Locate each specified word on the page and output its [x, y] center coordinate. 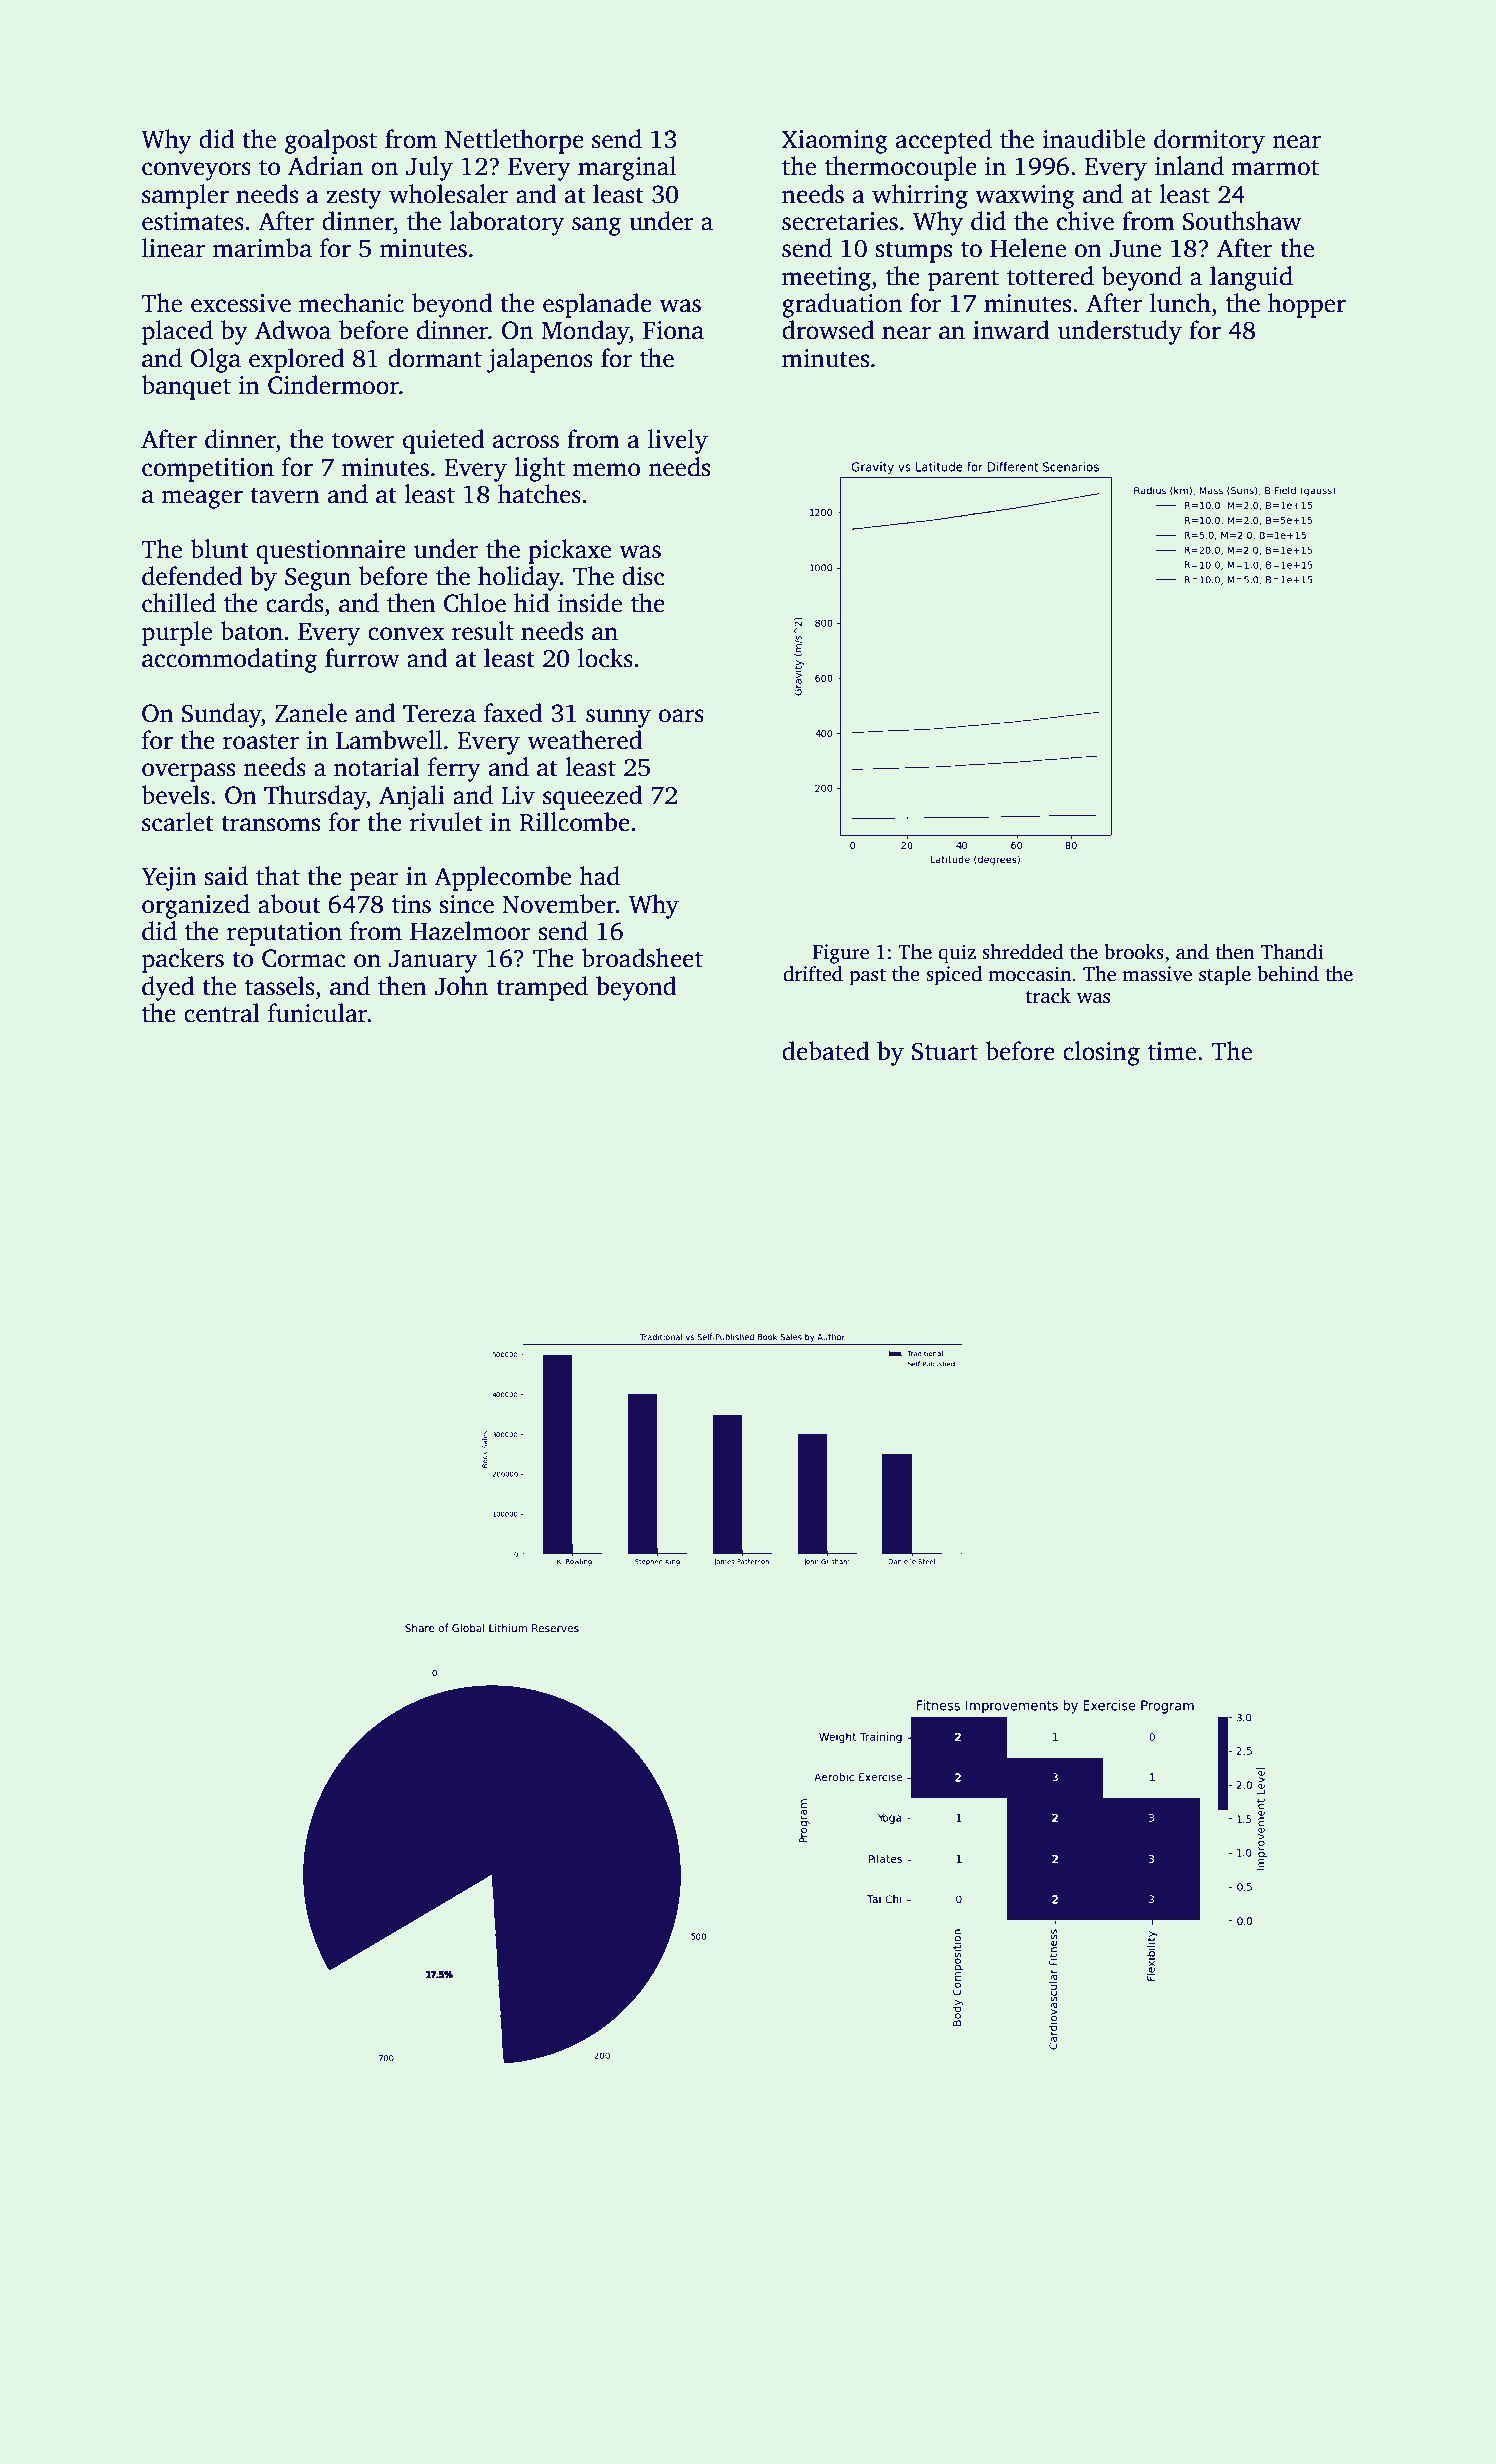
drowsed [828, 330]
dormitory [1209, 141]
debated [826, 1051]
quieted [444, 441]
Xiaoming [835, 142]
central [222, 1013]
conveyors [196, 171]
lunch [1180, 303]
